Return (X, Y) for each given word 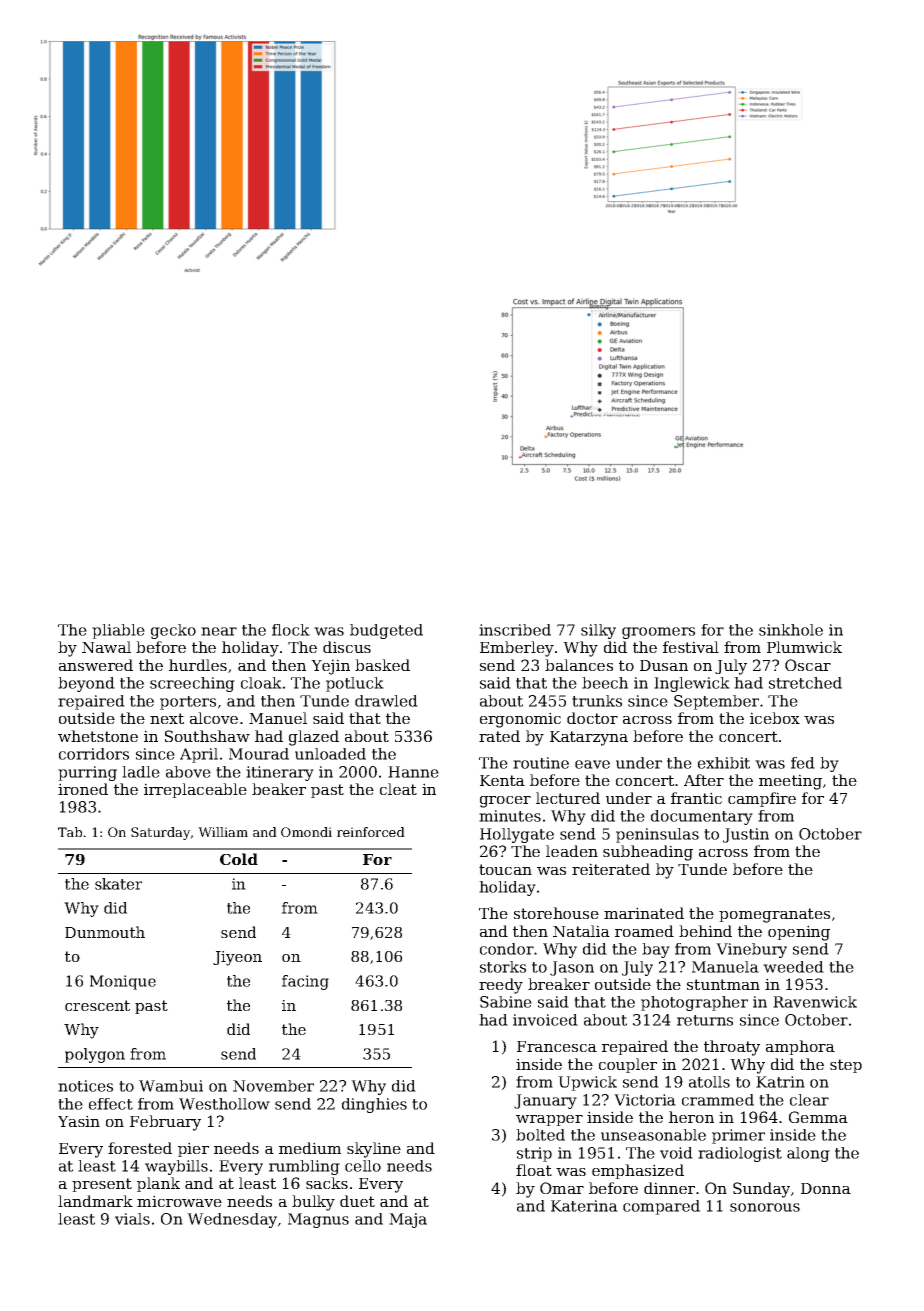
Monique (123, 982)
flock (291, 630)
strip (534, 1154)
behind (705, 931)
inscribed (515, 630)
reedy (501, 986)
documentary (702, 817)
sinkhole (791, 630)
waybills (176, 1167)
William (223, 832)
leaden (572, 851)
